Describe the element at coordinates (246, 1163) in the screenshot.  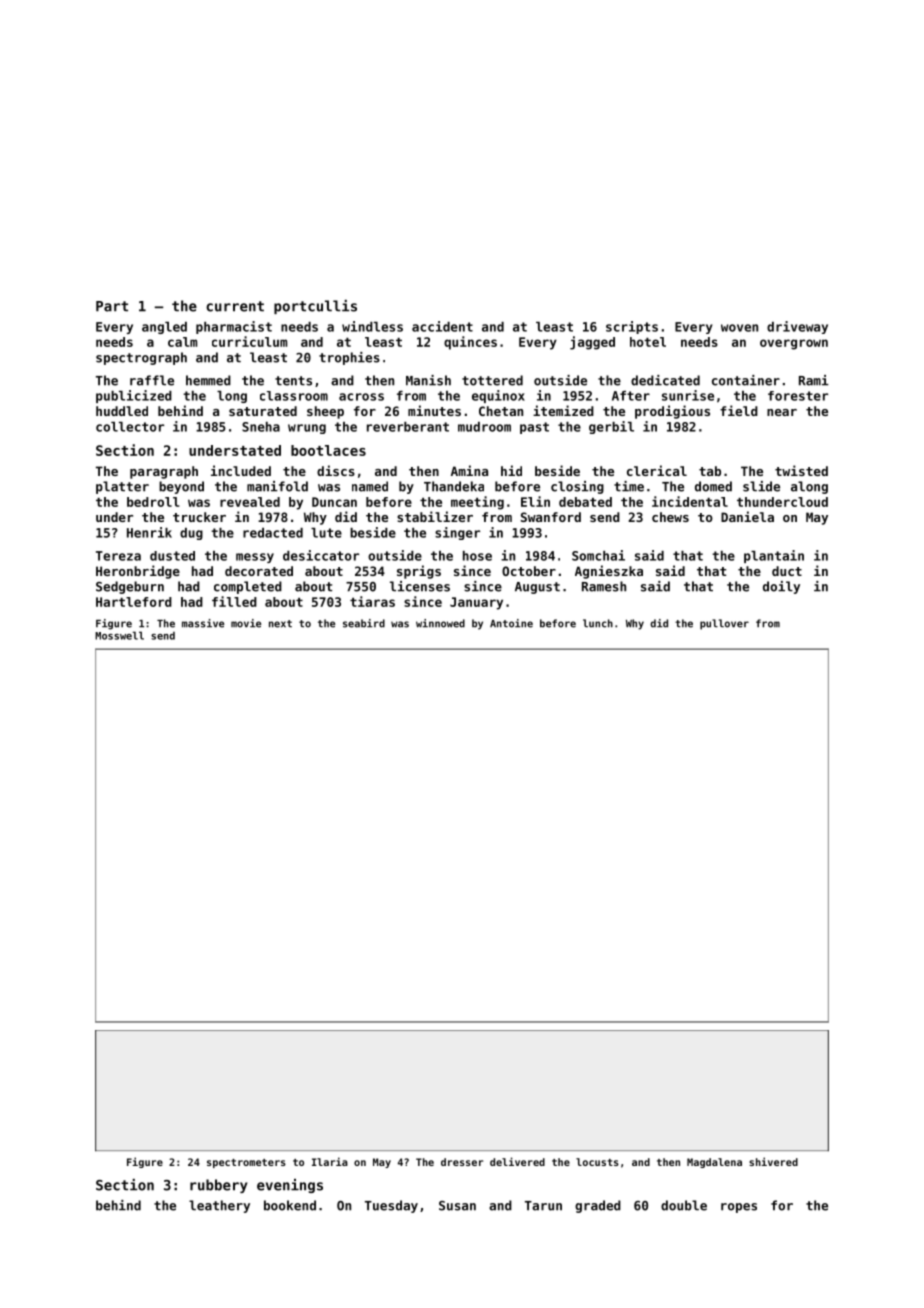
I see `spectrometers` at that location.
